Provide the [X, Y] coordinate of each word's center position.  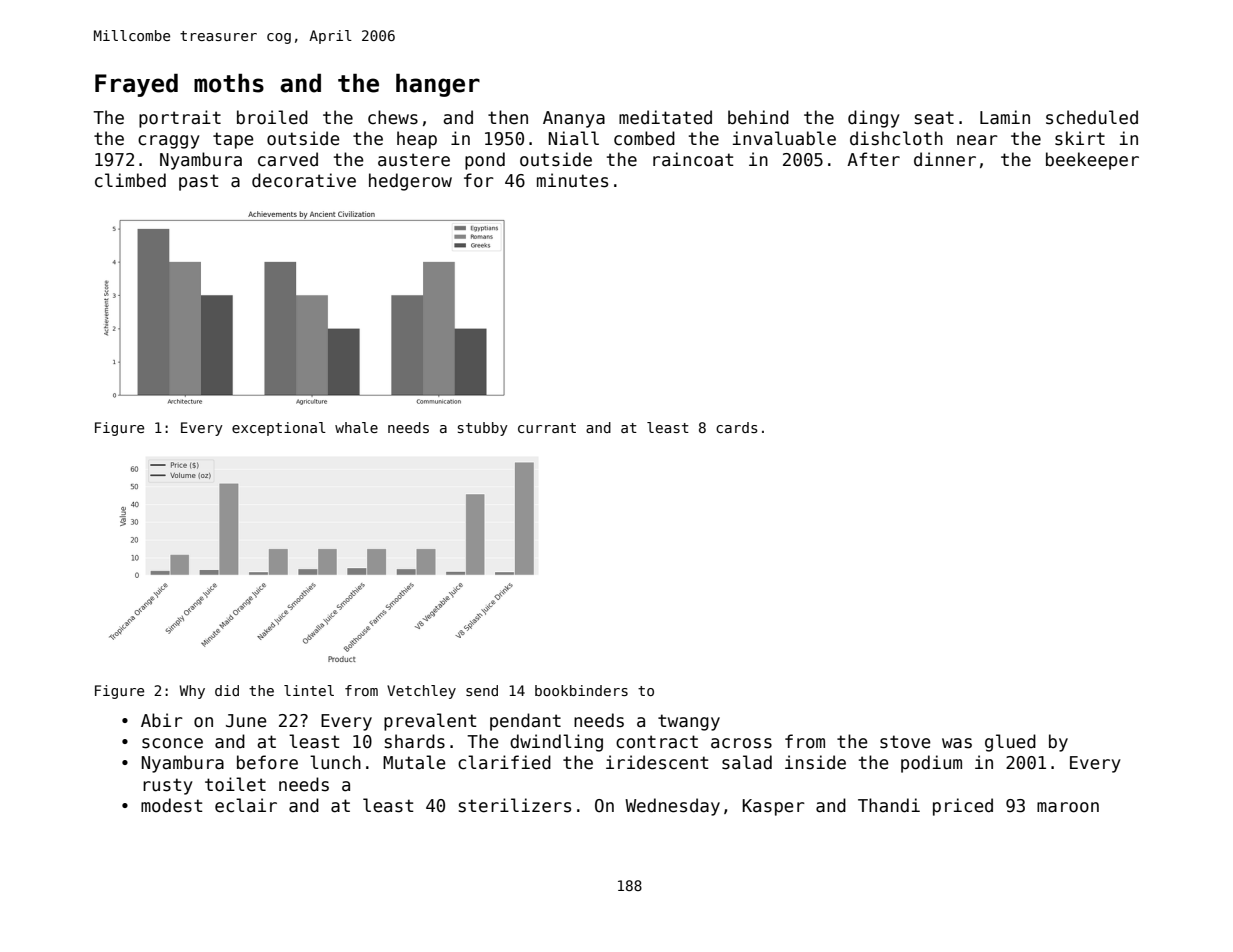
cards [737, 427]
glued [1010, 743]
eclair [246, 805]
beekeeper [1092, 161]
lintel [309, 690]
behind [758, 117]
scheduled [1092, 117]
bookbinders [581, 690]
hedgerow [410, 182]
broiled [272, 117]
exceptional [279, 429]
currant [547, 428]
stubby [483, 429]
